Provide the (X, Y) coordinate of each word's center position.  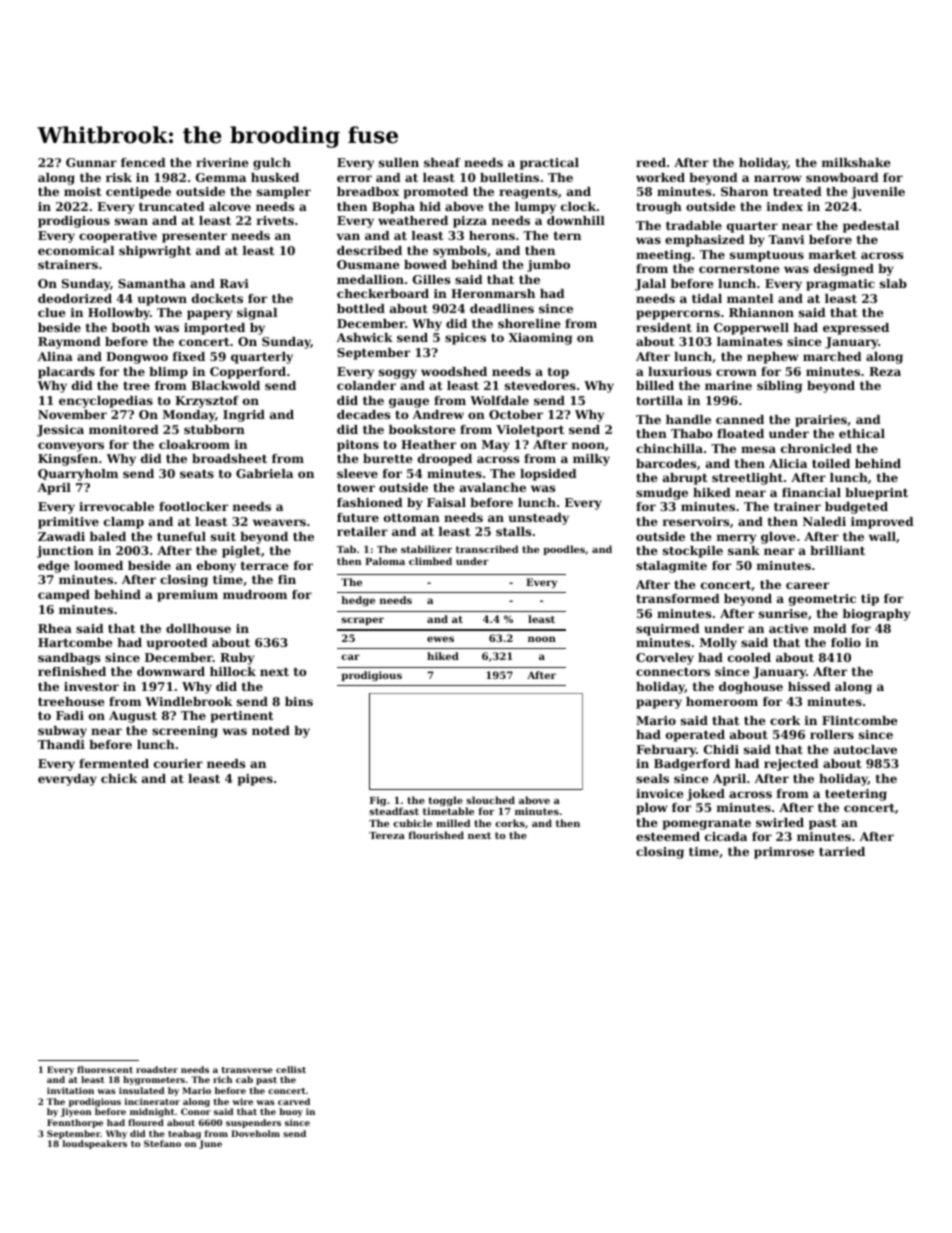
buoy (291, 1112)
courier (178, 763)
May (496, 446)
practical (549, 164)
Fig (378, 801)
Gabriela (264, 473)
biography (876, 615)
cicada (726, 836)
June (210, 1144)
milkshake (856, 162)
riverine (222, 162)
